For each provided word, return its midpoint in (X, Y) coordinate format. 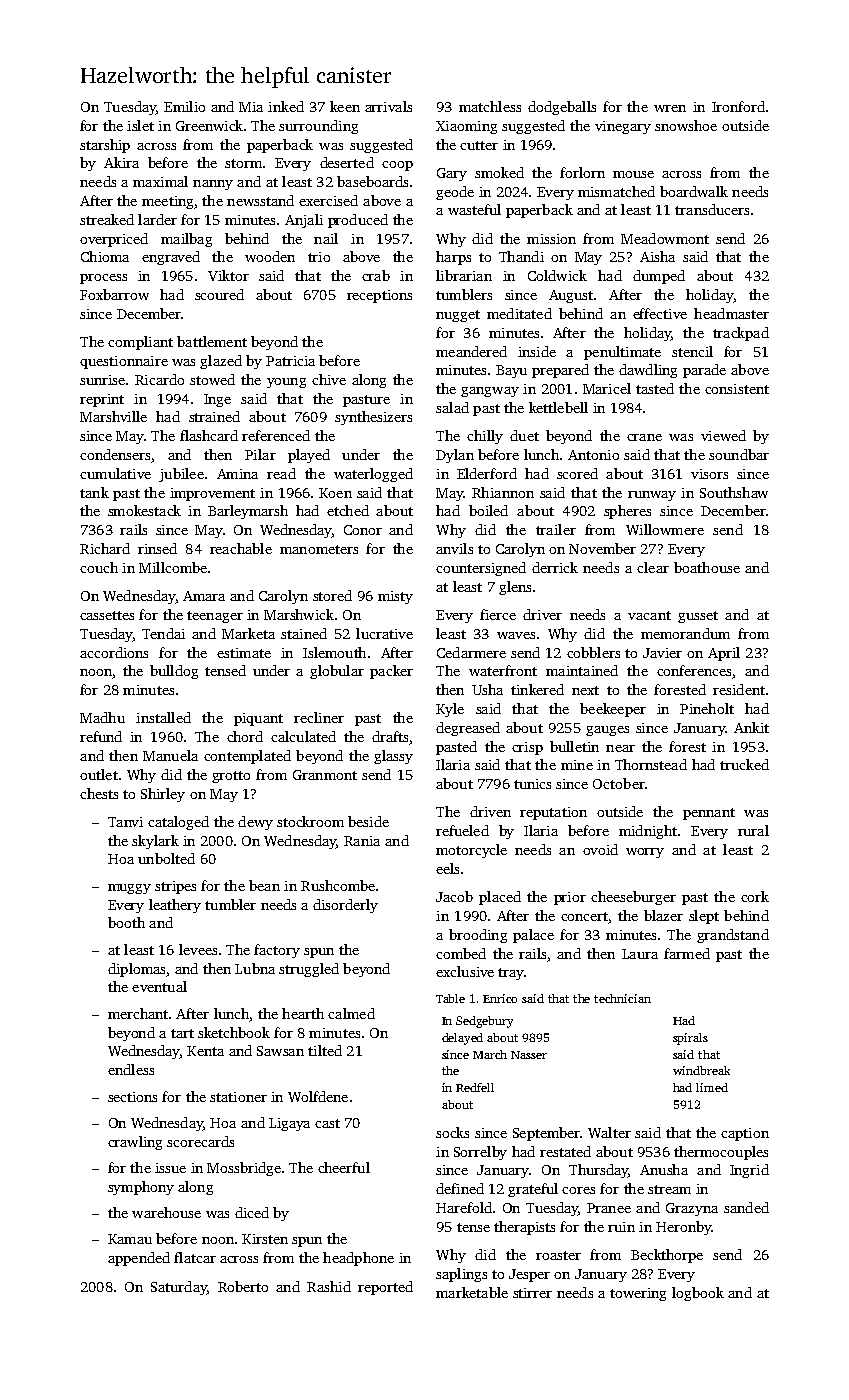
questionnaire (124, 362)
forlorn (582, 172)
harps (453, 258)
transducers (712, 209)
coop (397, 166)
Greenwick (209, 125)
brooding (478, 936)
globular (337, 672)
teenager (215, 617)
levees (198, 949)
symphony (141, 1188)
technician (622, 998)
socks (452, 1132)
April (724, 654)
